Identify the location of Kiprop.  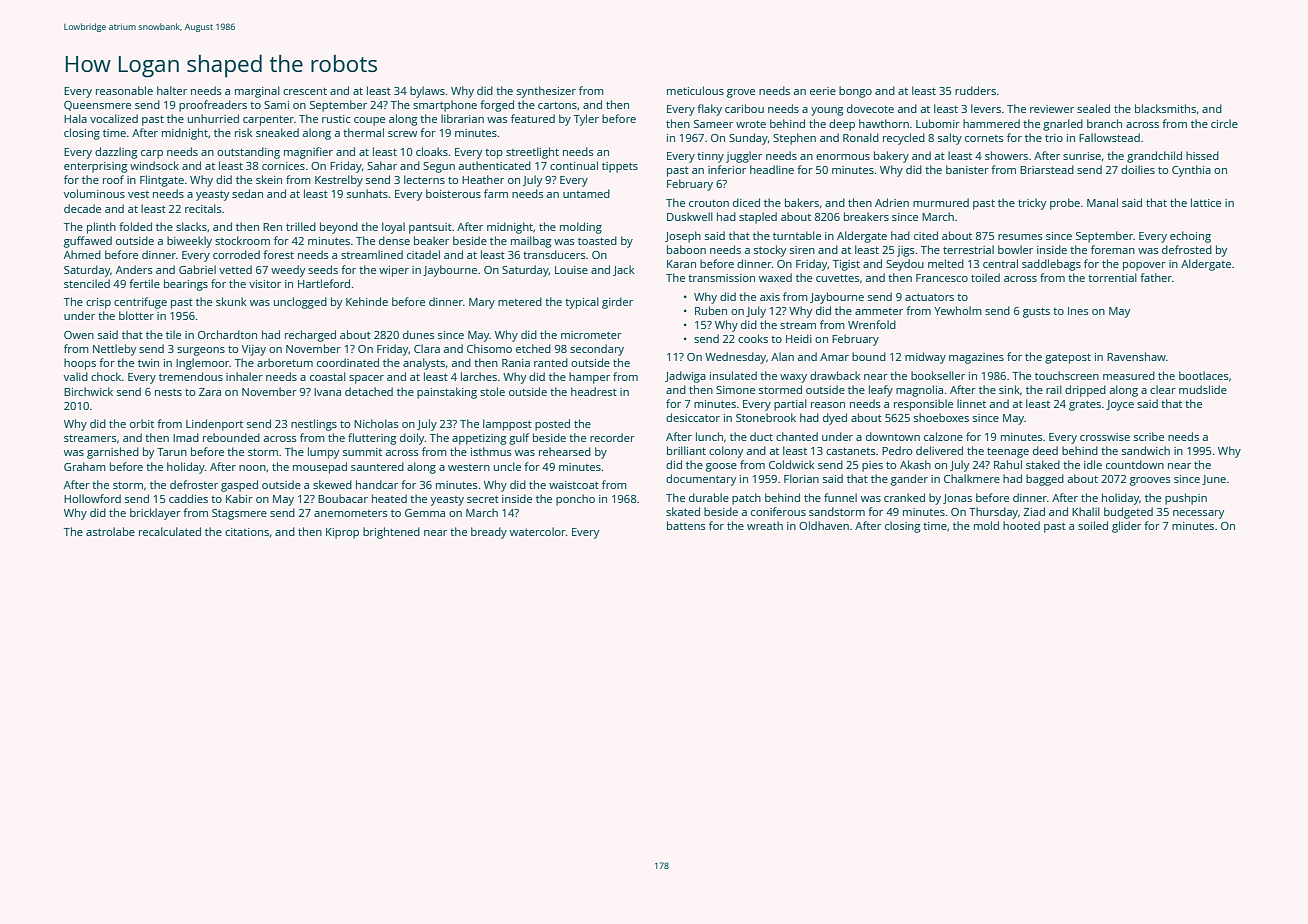
(342, 533).
